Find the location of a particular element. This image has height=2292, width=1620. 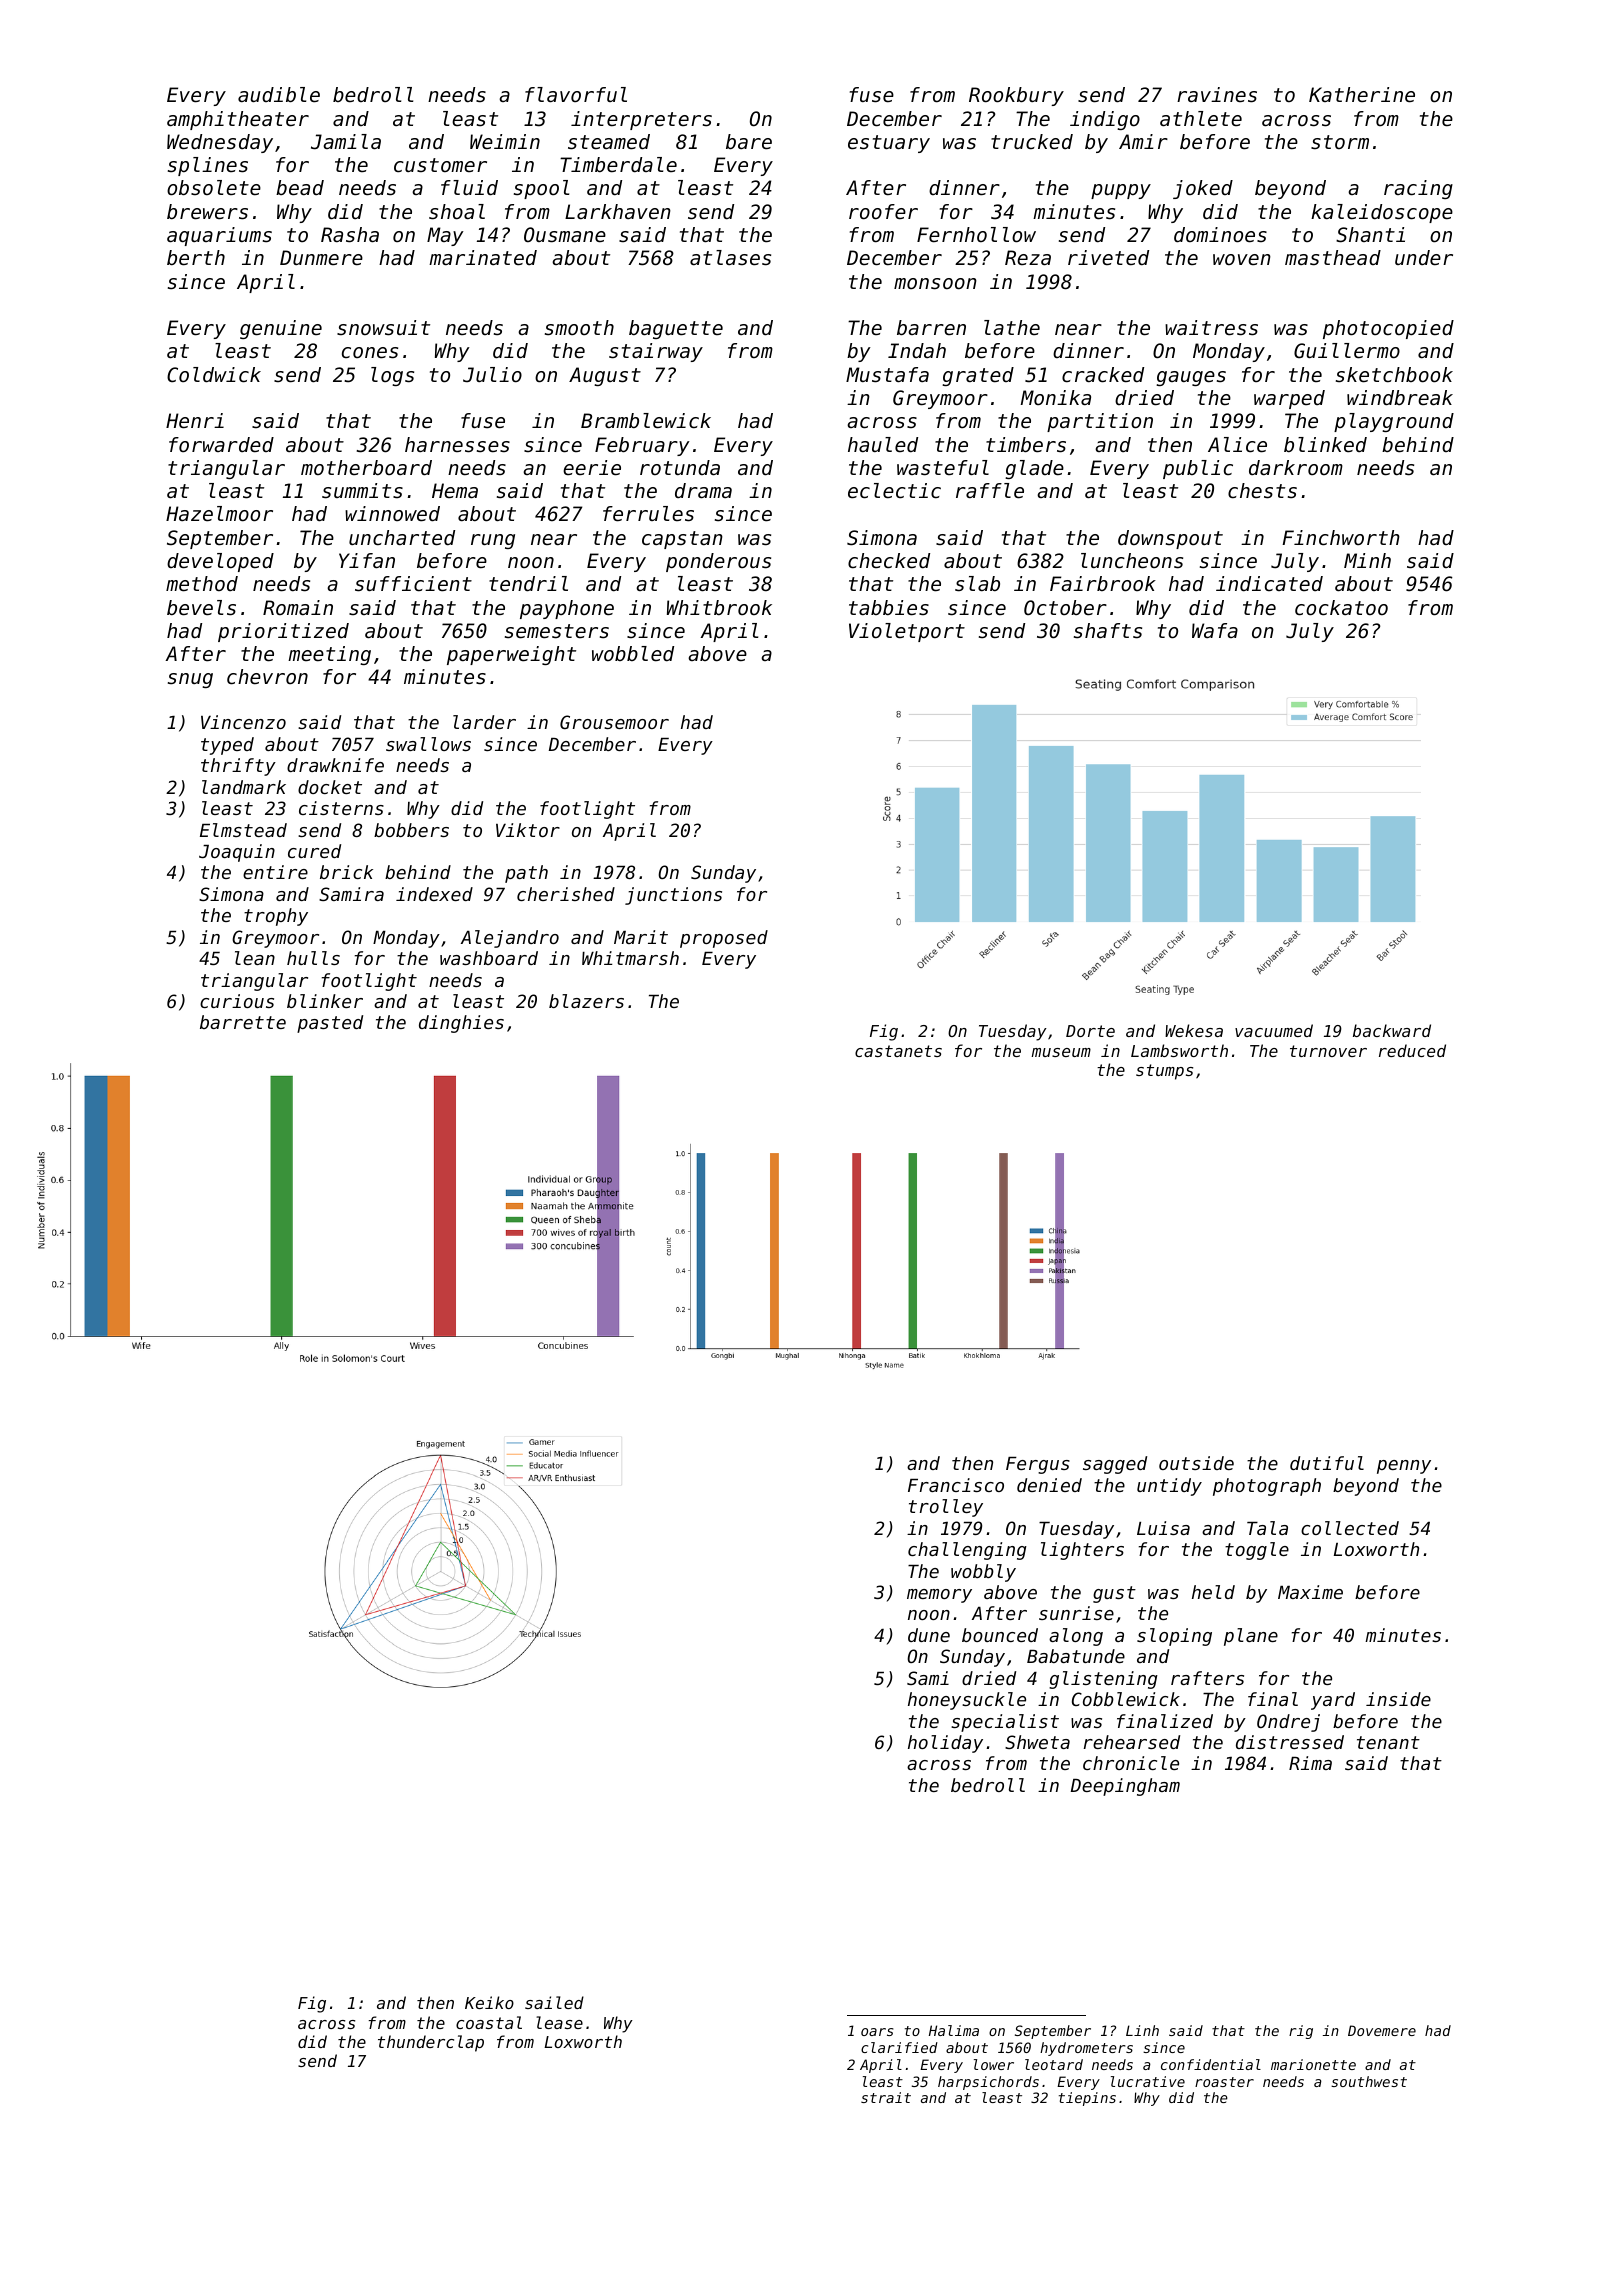

flavorful is located at coordinates (576, 95).
